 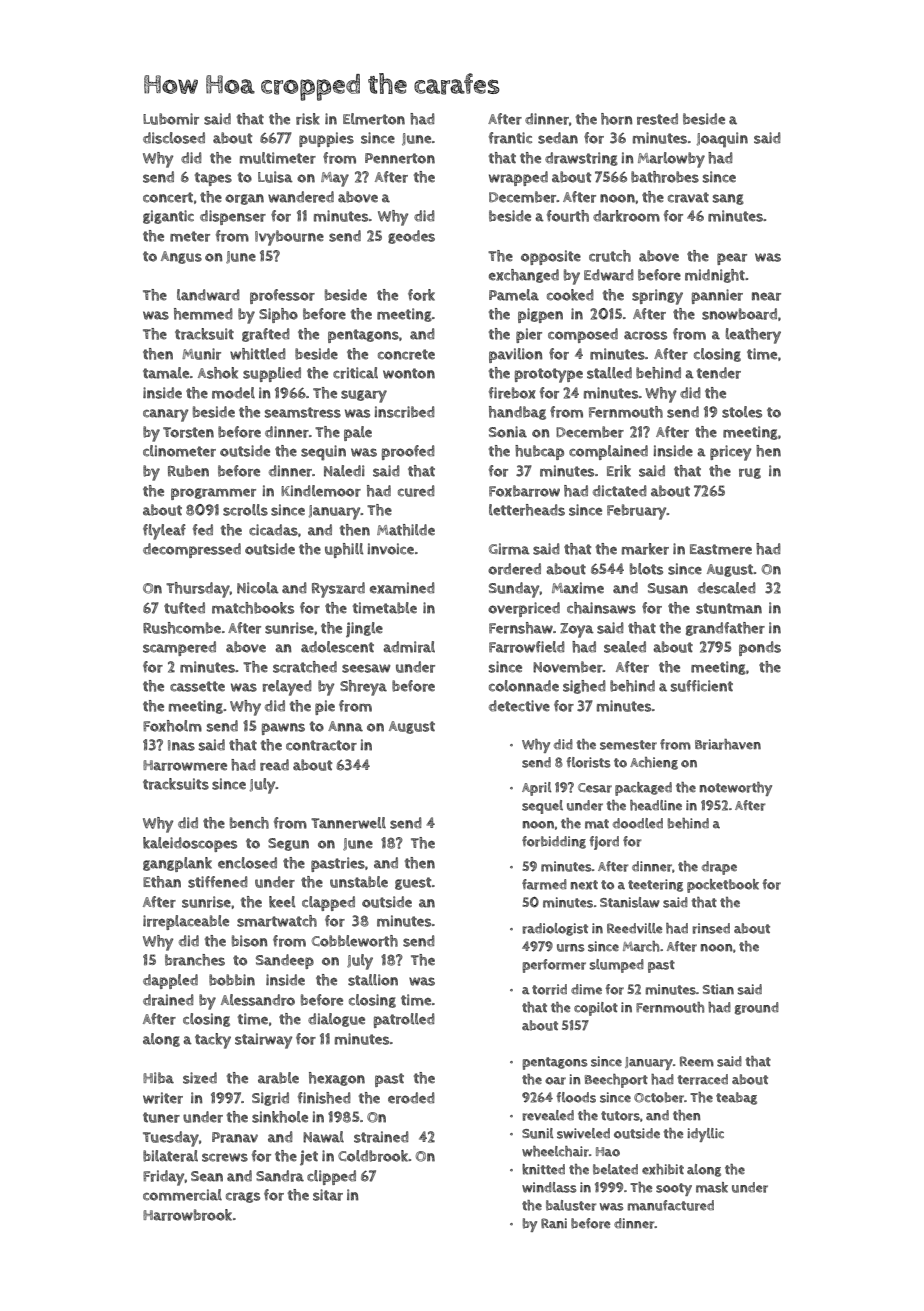 What do you see at coordinates (416, 491) in the page?
I see `cured` at bounding box center [416, 491].
